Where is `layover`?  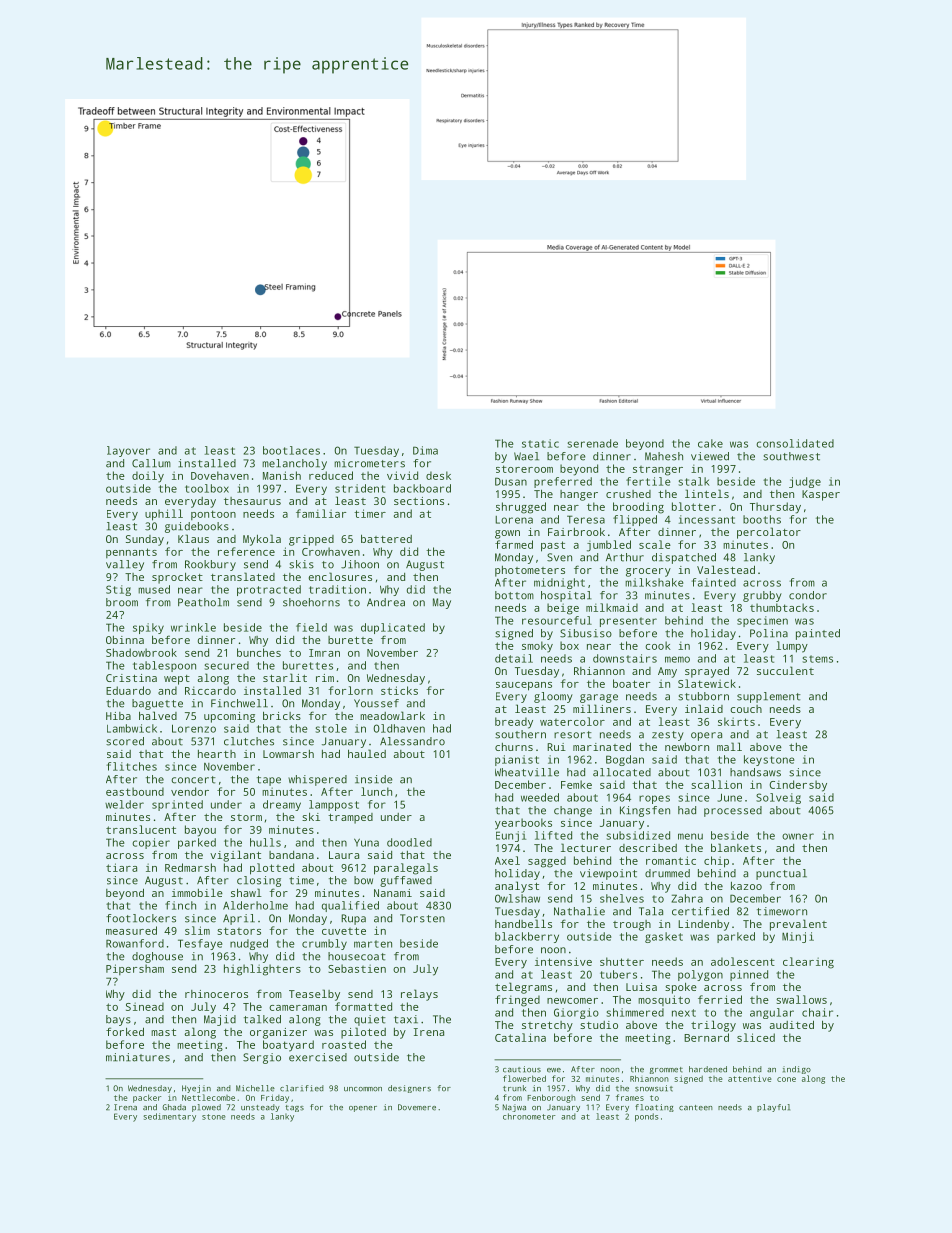 layover is located at coordinates (128, 451).
